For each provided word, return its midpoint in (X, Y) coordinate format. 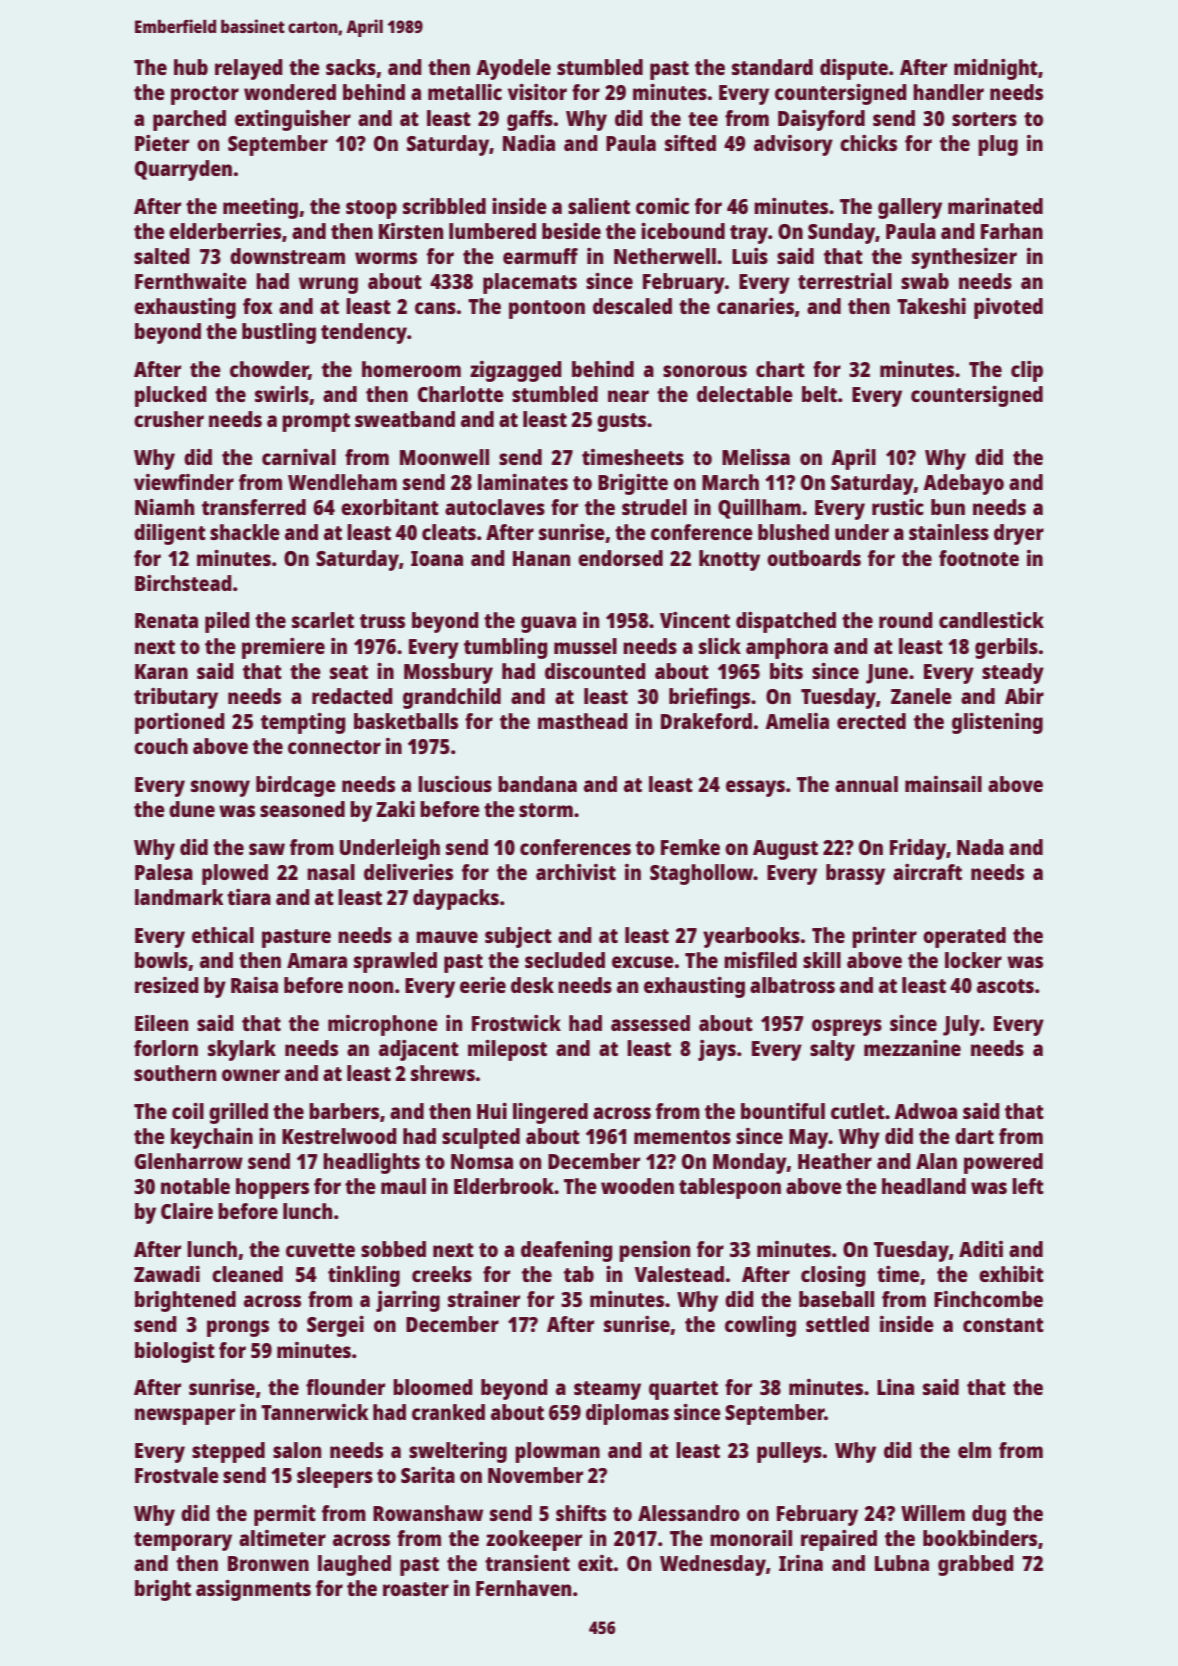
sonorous (705, 371)
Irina (801, 1563)
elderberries (225, 231)
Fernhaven (523, 1588)
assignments (253, 1590)
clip (1027, 371)
